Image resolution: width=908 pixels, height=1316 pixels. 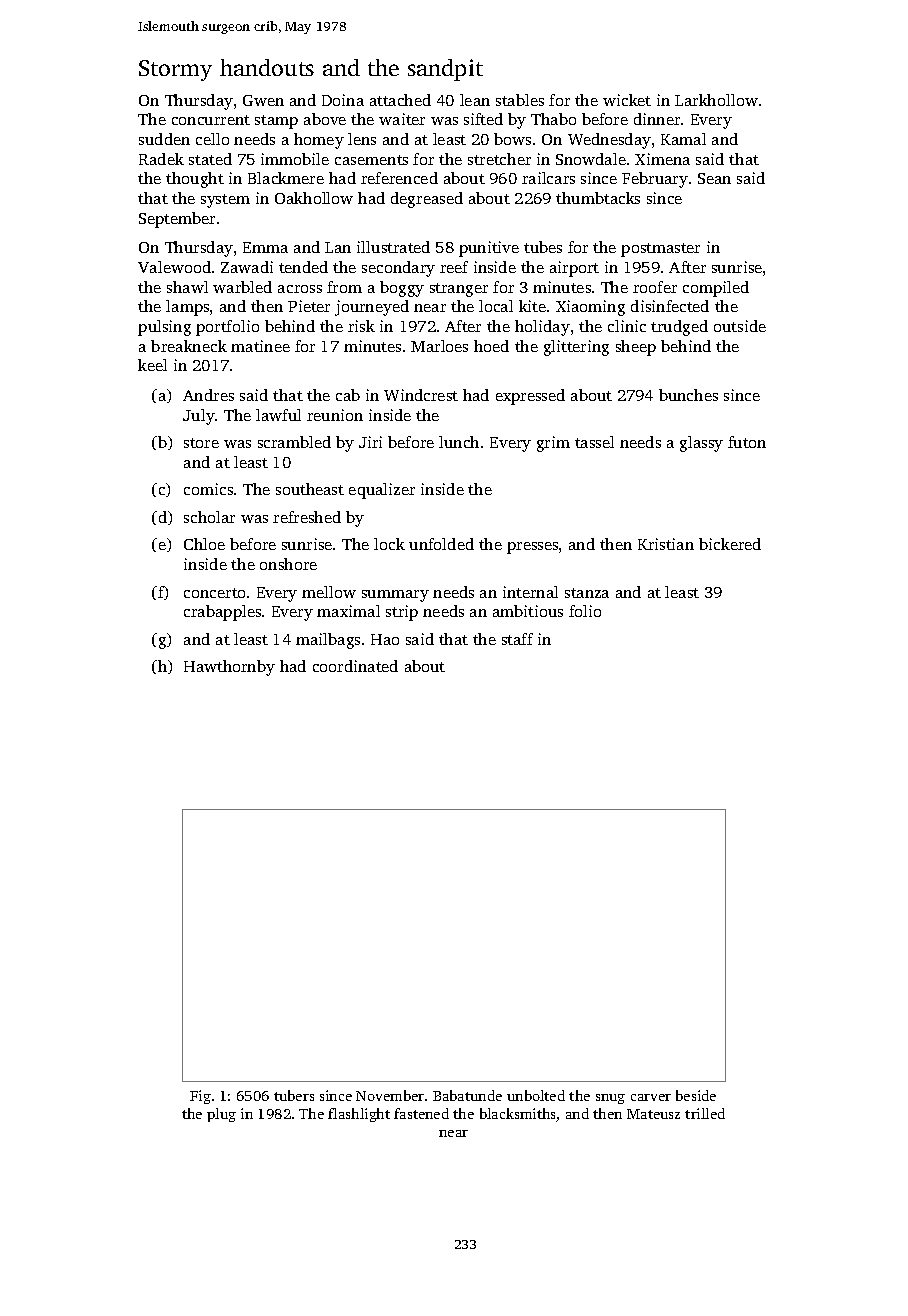 I want to click on keel, so click(x=152, y=365).
